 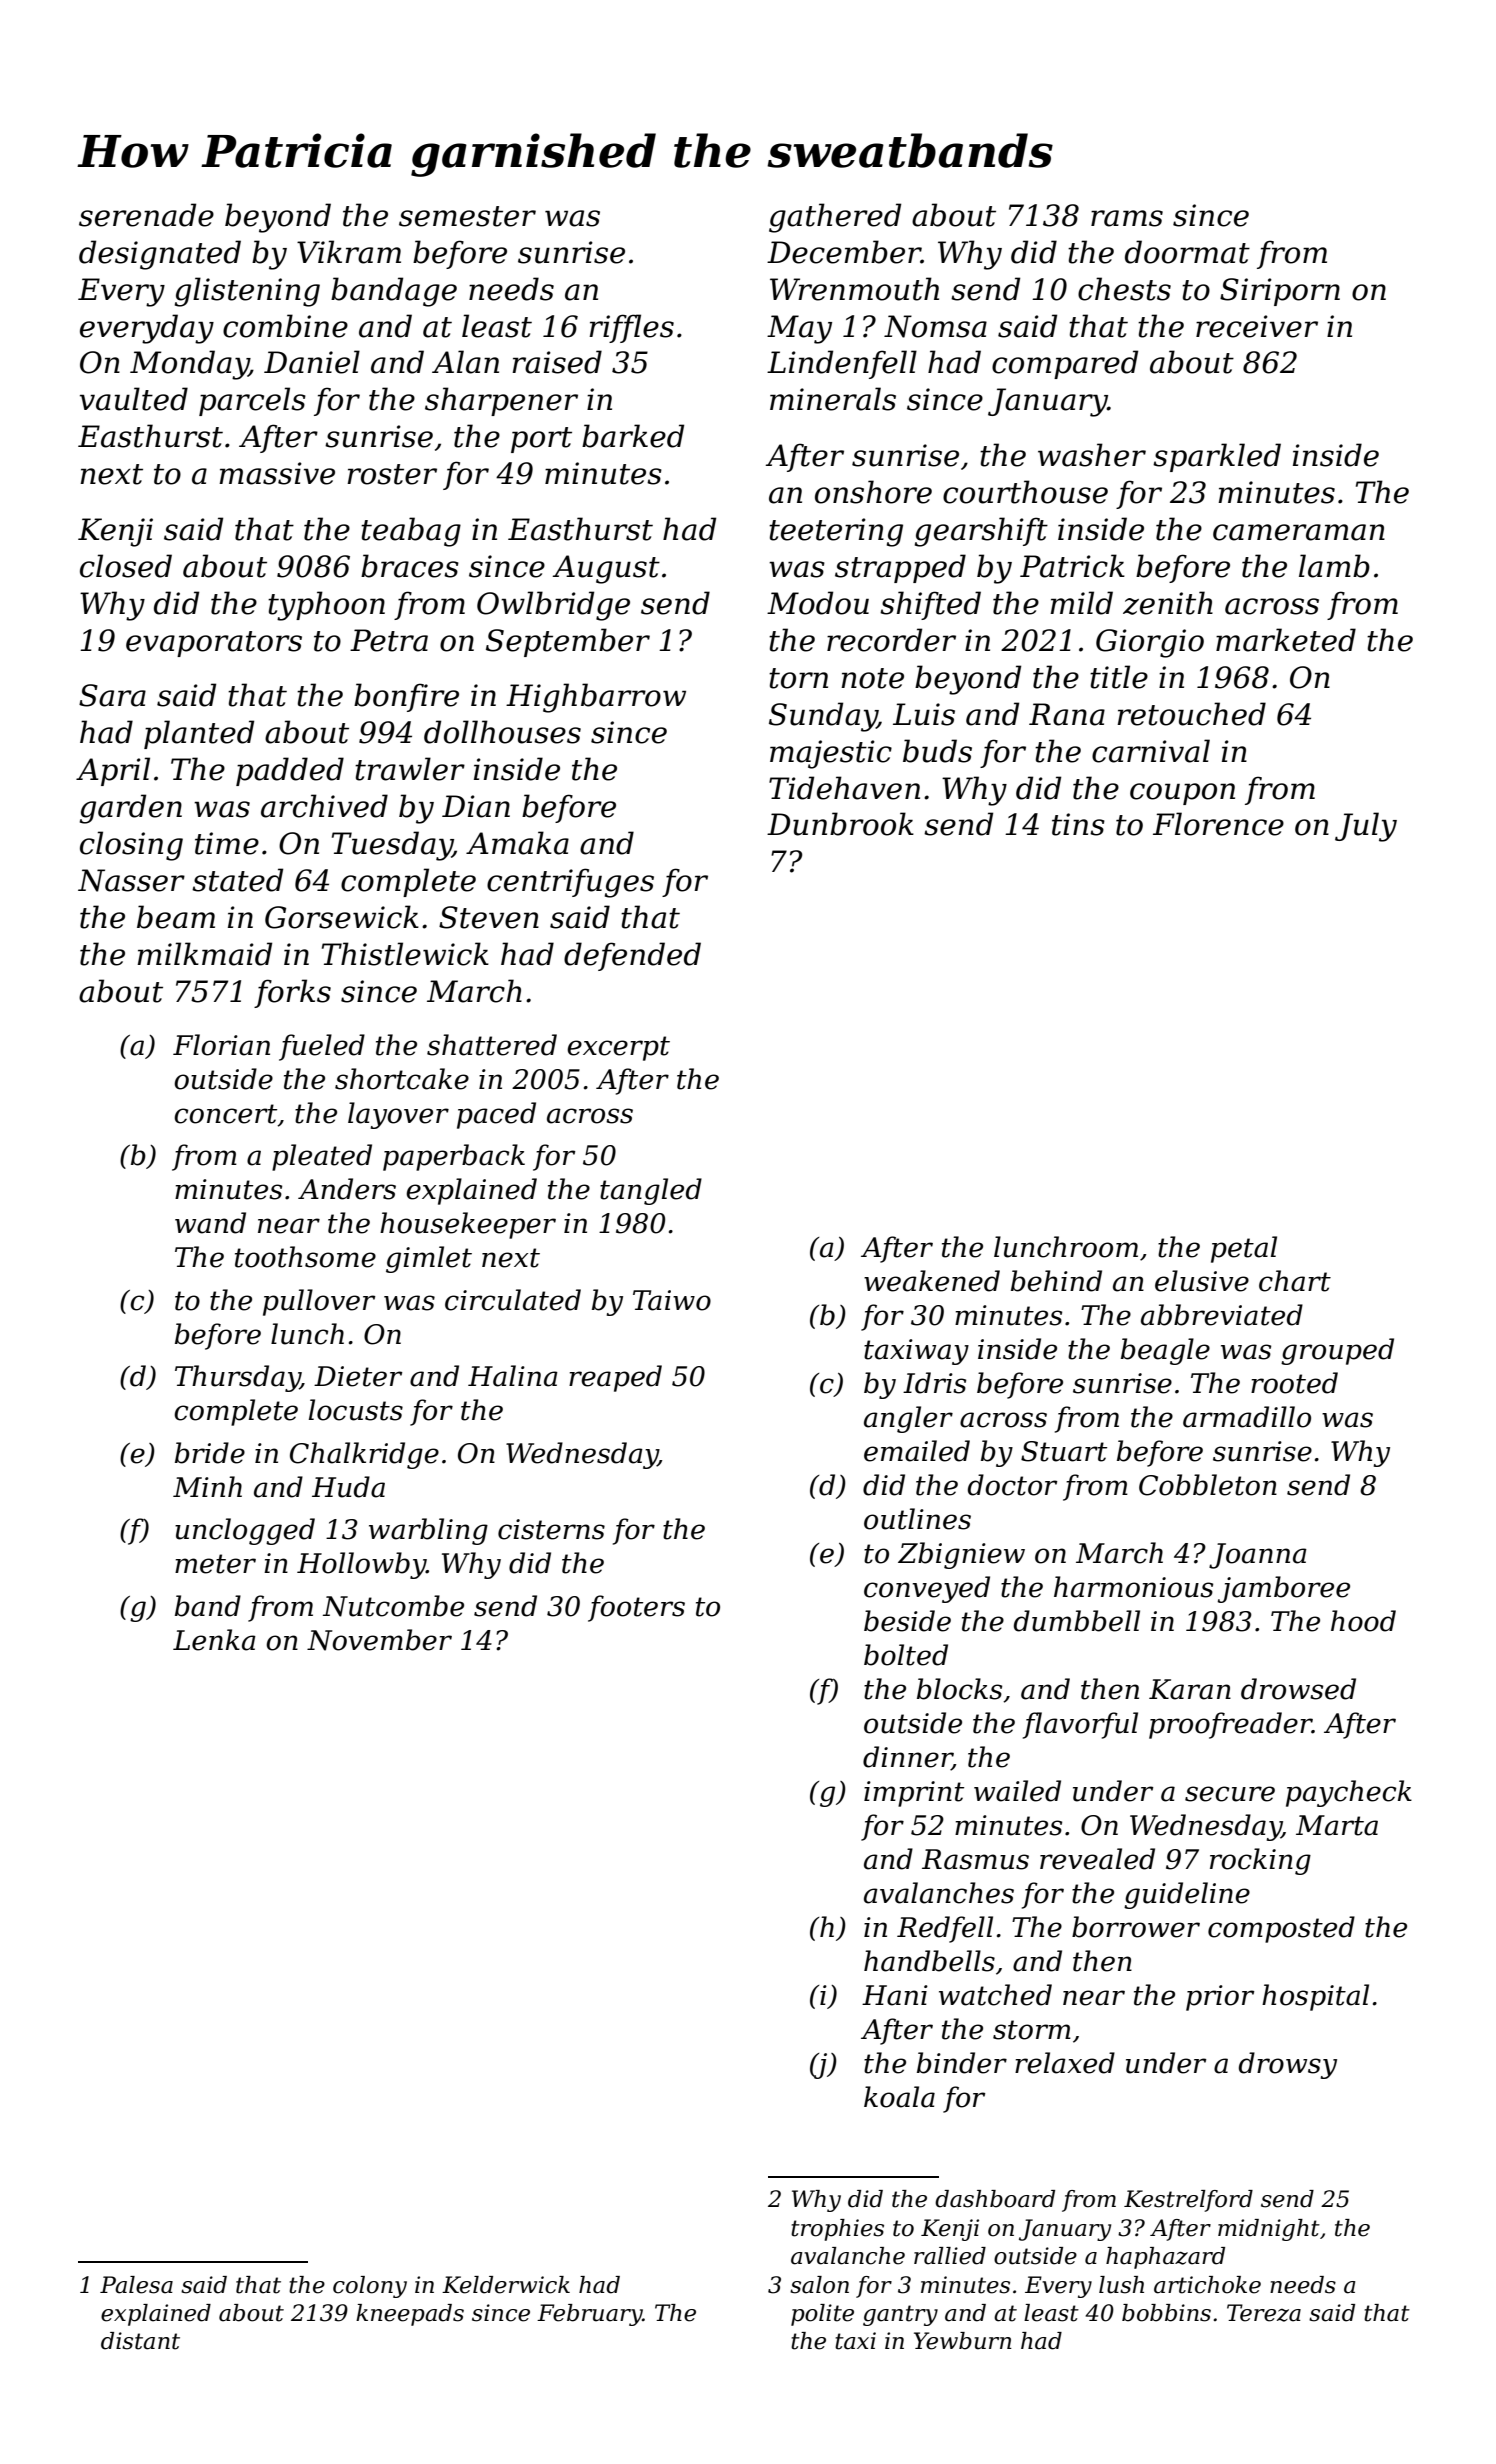 I want to click on rams, so click(x=1127, y=218).
